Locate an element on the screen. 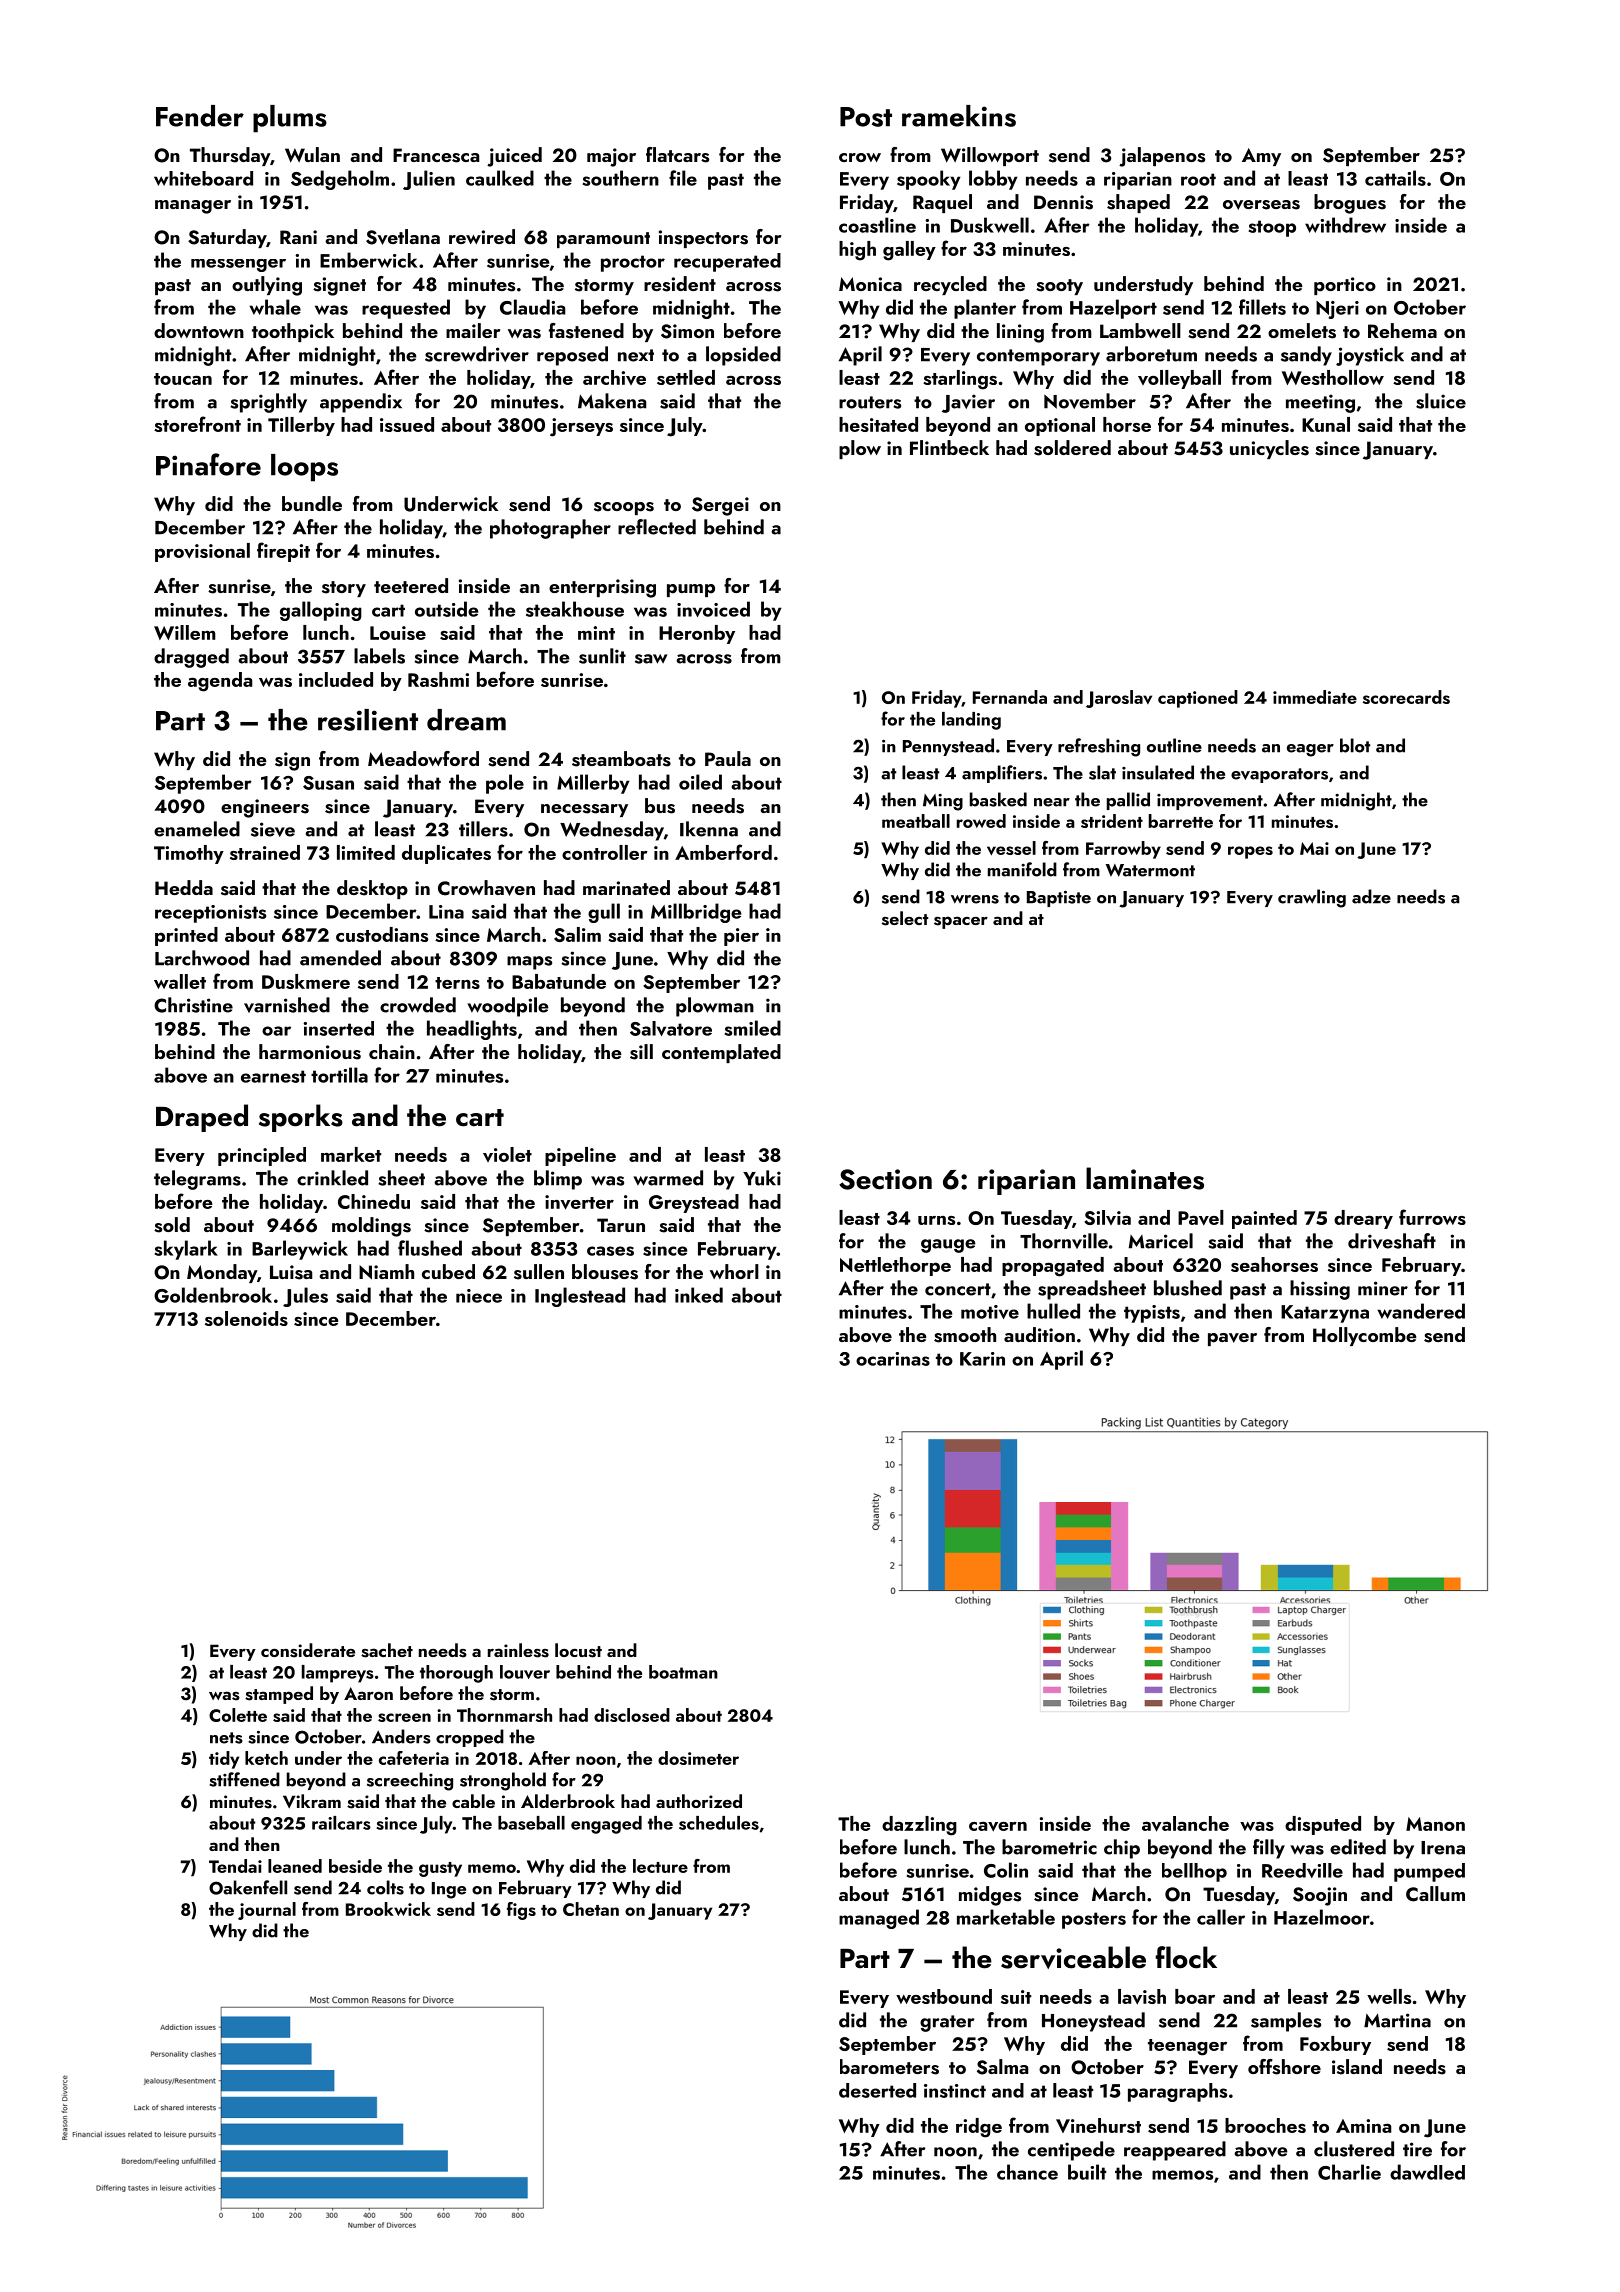 The height and width of the screenshot is (2292, 1620). crinkled is located at coordinates (332, 1178).
